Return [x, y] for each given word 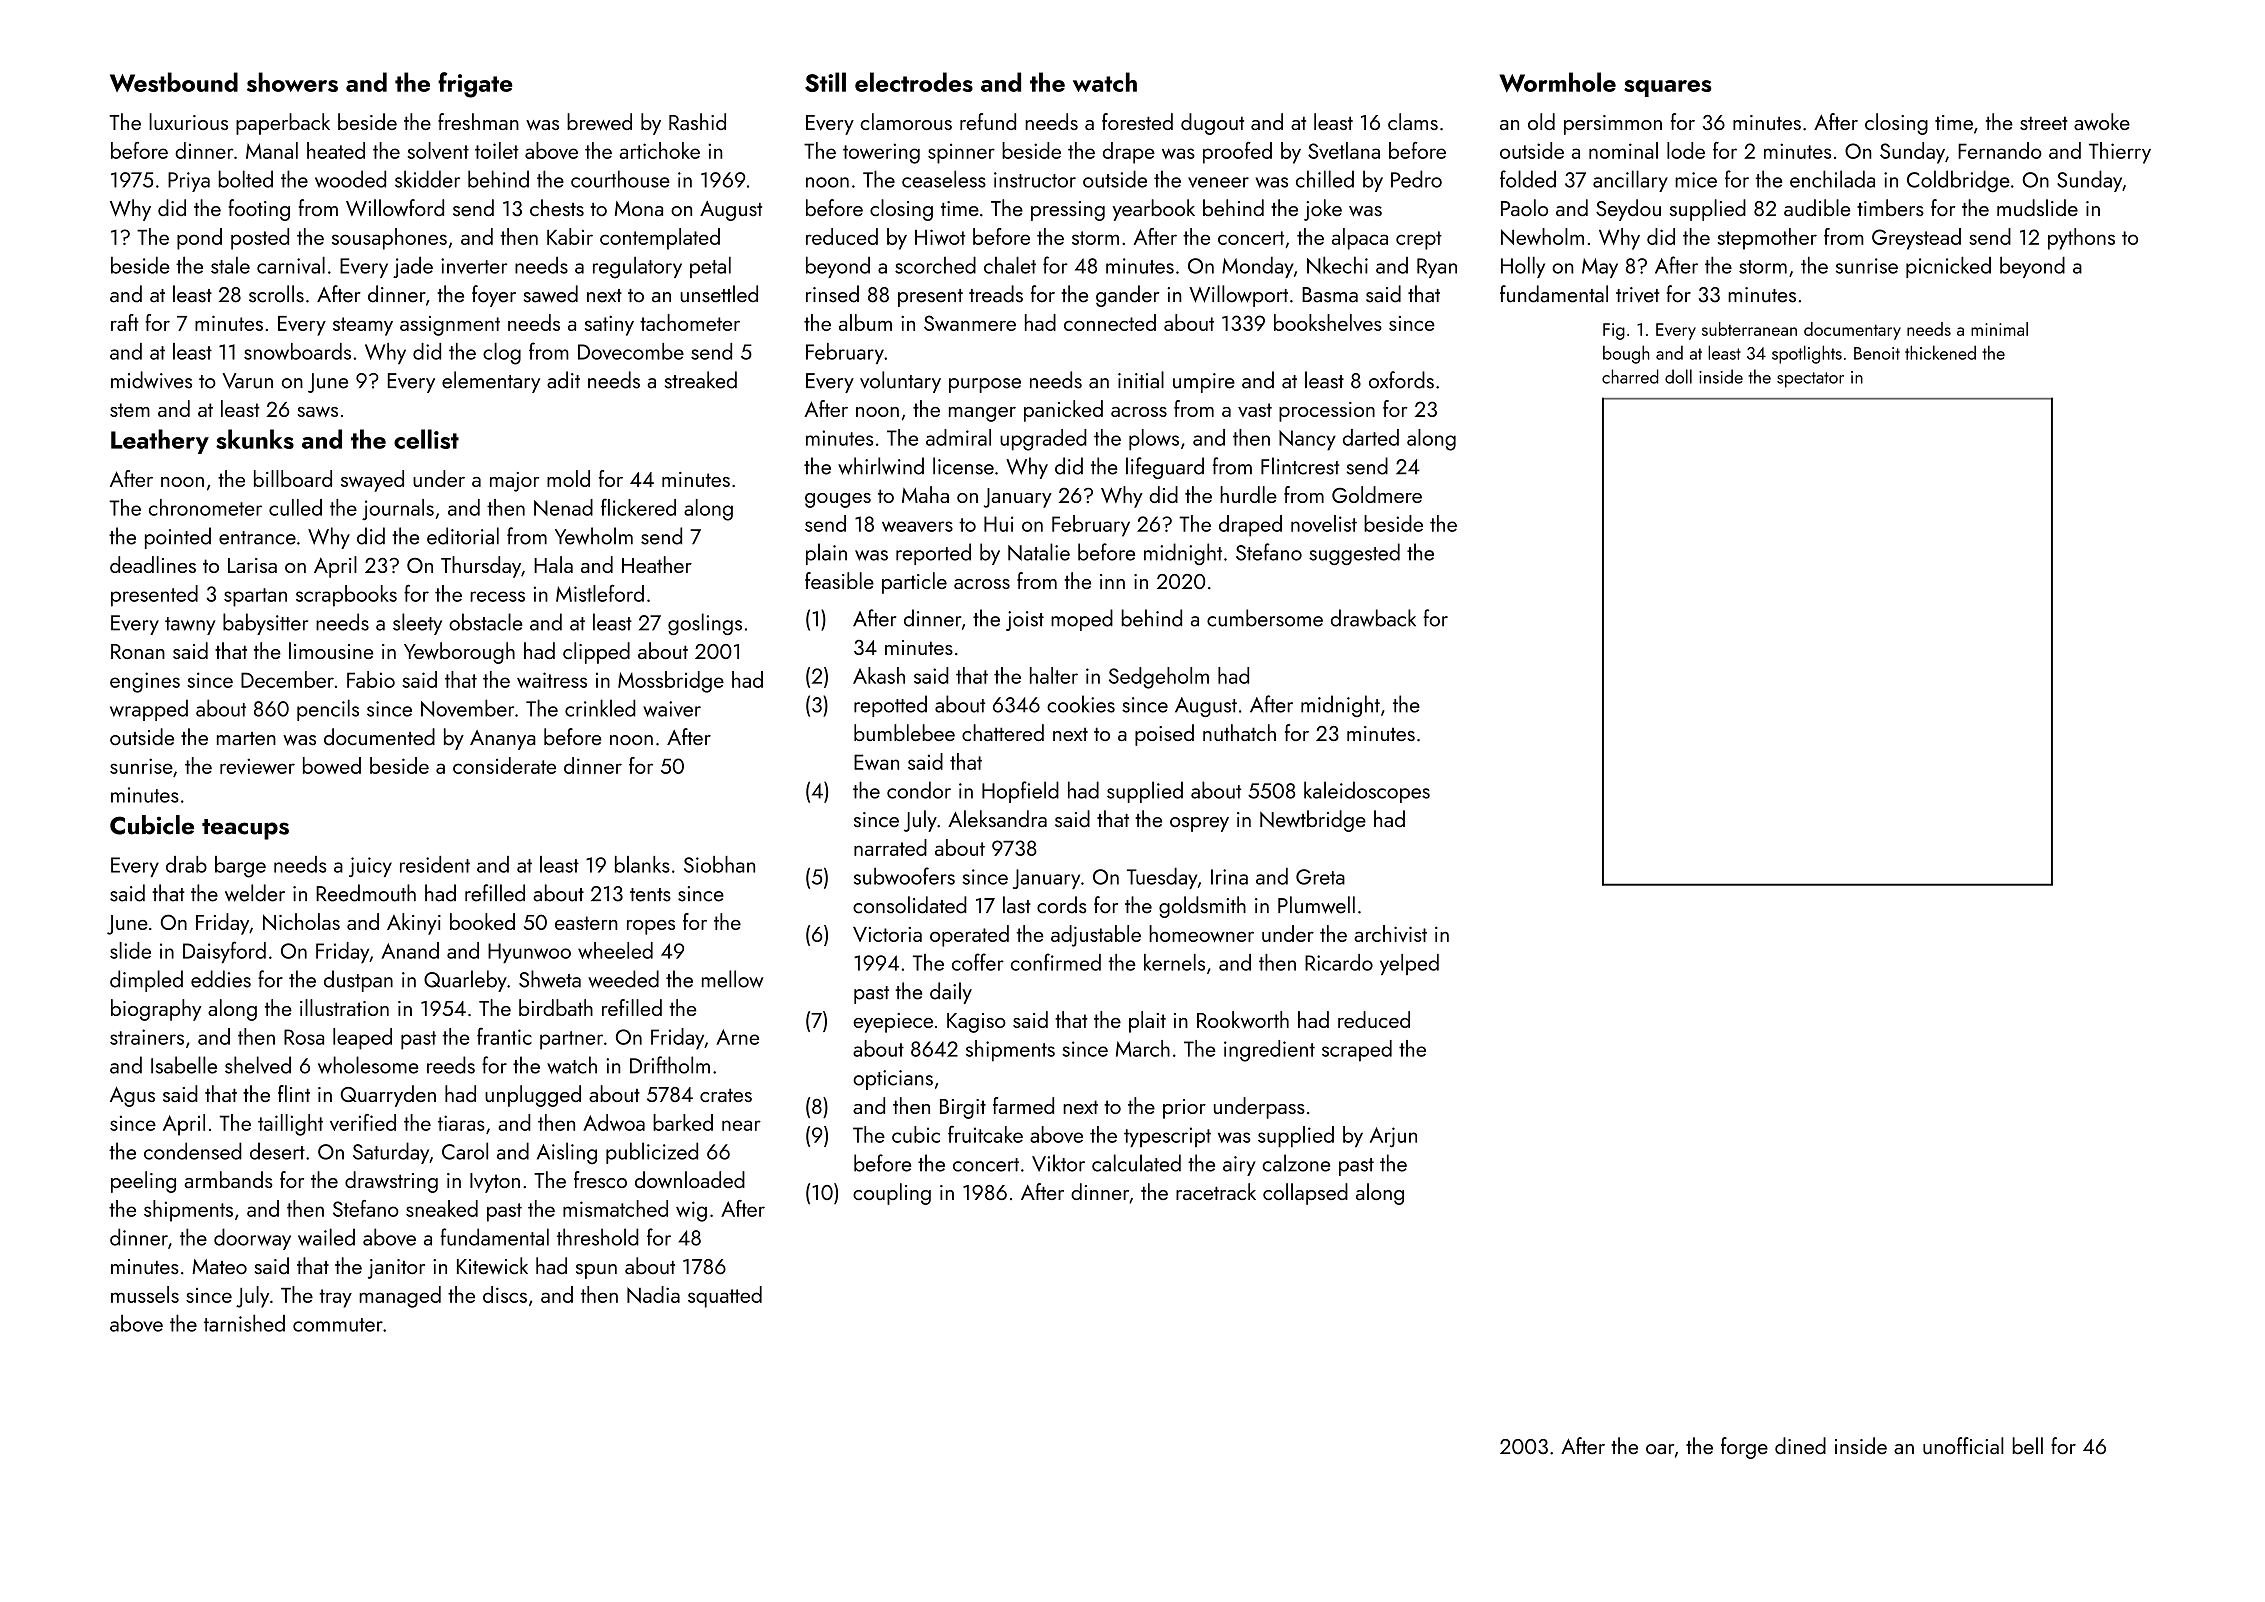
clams [1413, 121]
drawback [1373, 618]
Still [825, 82]
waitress [552, 680]
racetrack [1216, 1191]
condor [919, 790]
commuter [338, 1325]
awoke [2102, 121]
